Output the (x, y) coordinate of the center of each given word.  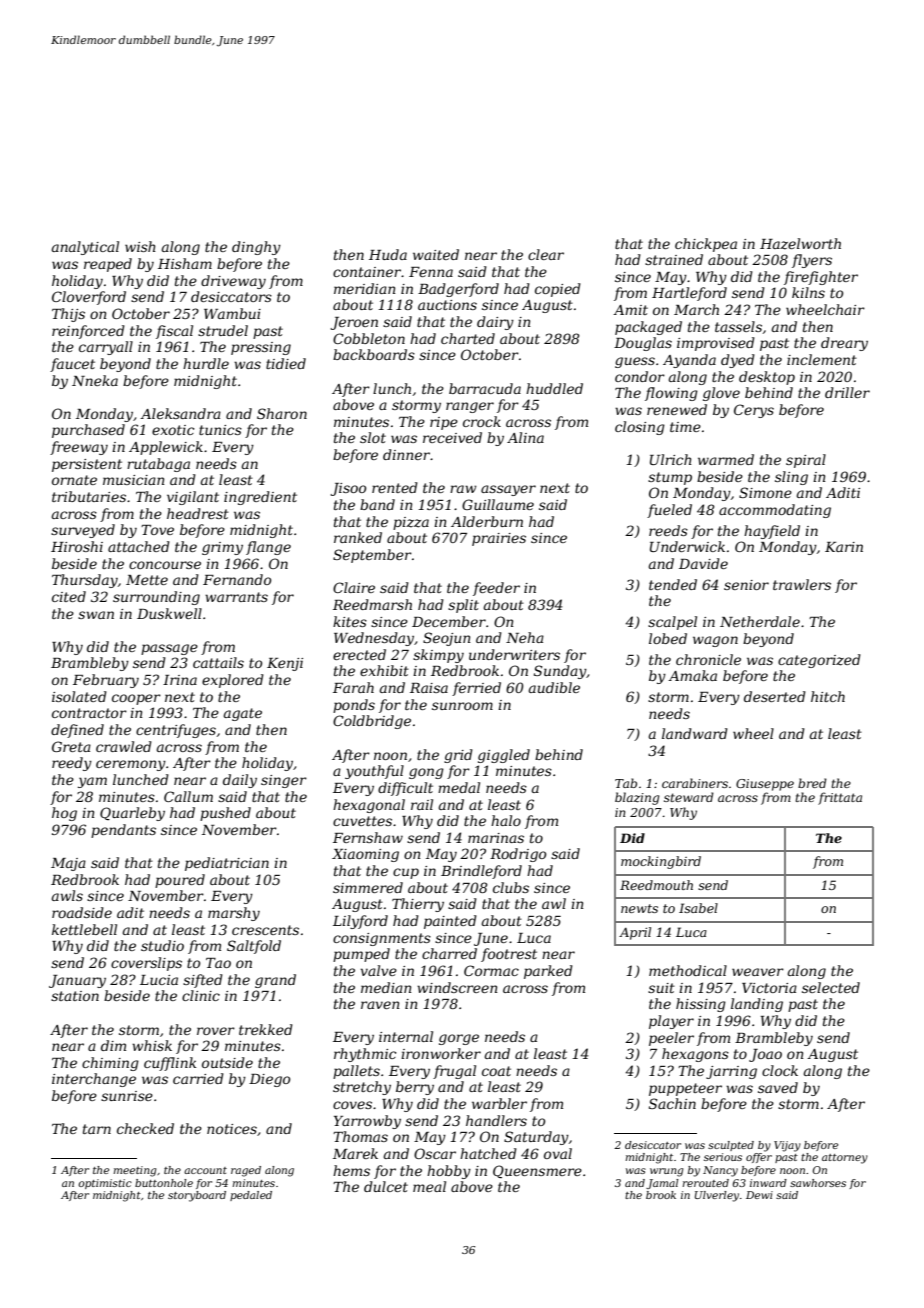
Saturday (536, 1138)
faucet (72, 365)
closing (640, 428)
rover (216, 1031)
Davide (703, 563)
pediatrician (227, 864)
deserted (775, 696)
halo (506, 820)
